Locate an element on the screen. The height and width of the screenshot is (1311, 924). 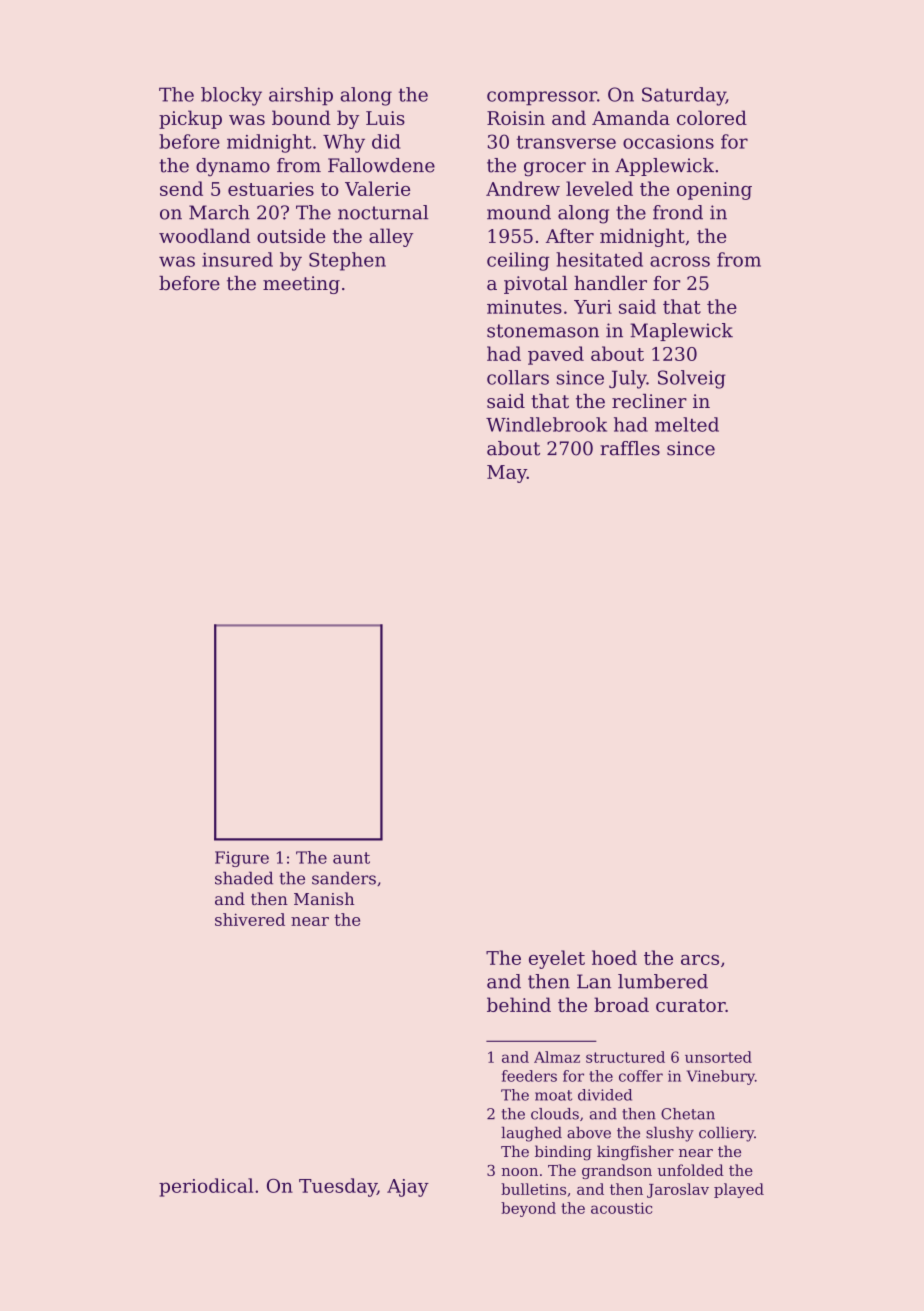
meeting is located at coordinates (301, 285).
